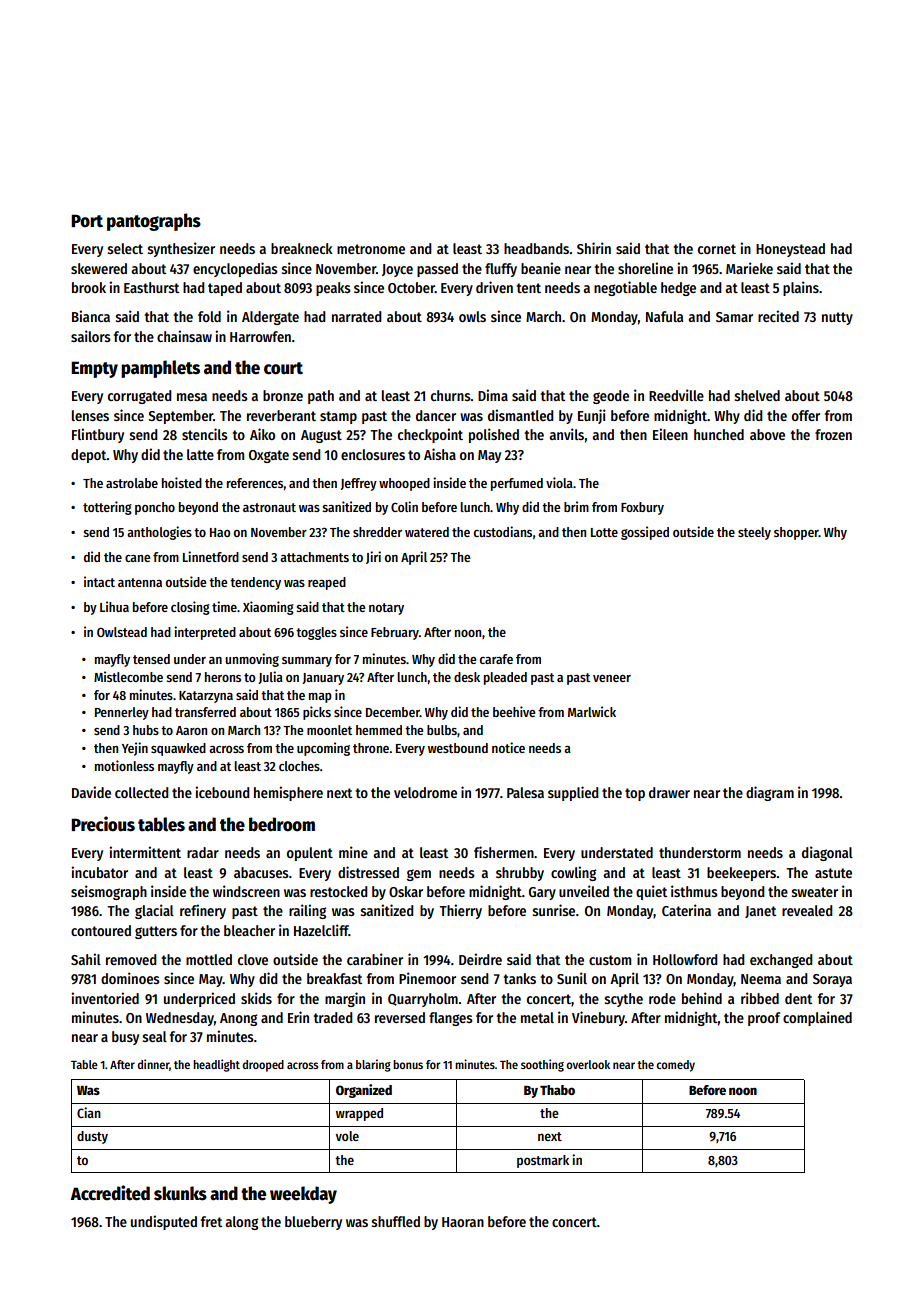  Describe the element at coordinates (437, 270) in the page. I see `passed` at that location.
